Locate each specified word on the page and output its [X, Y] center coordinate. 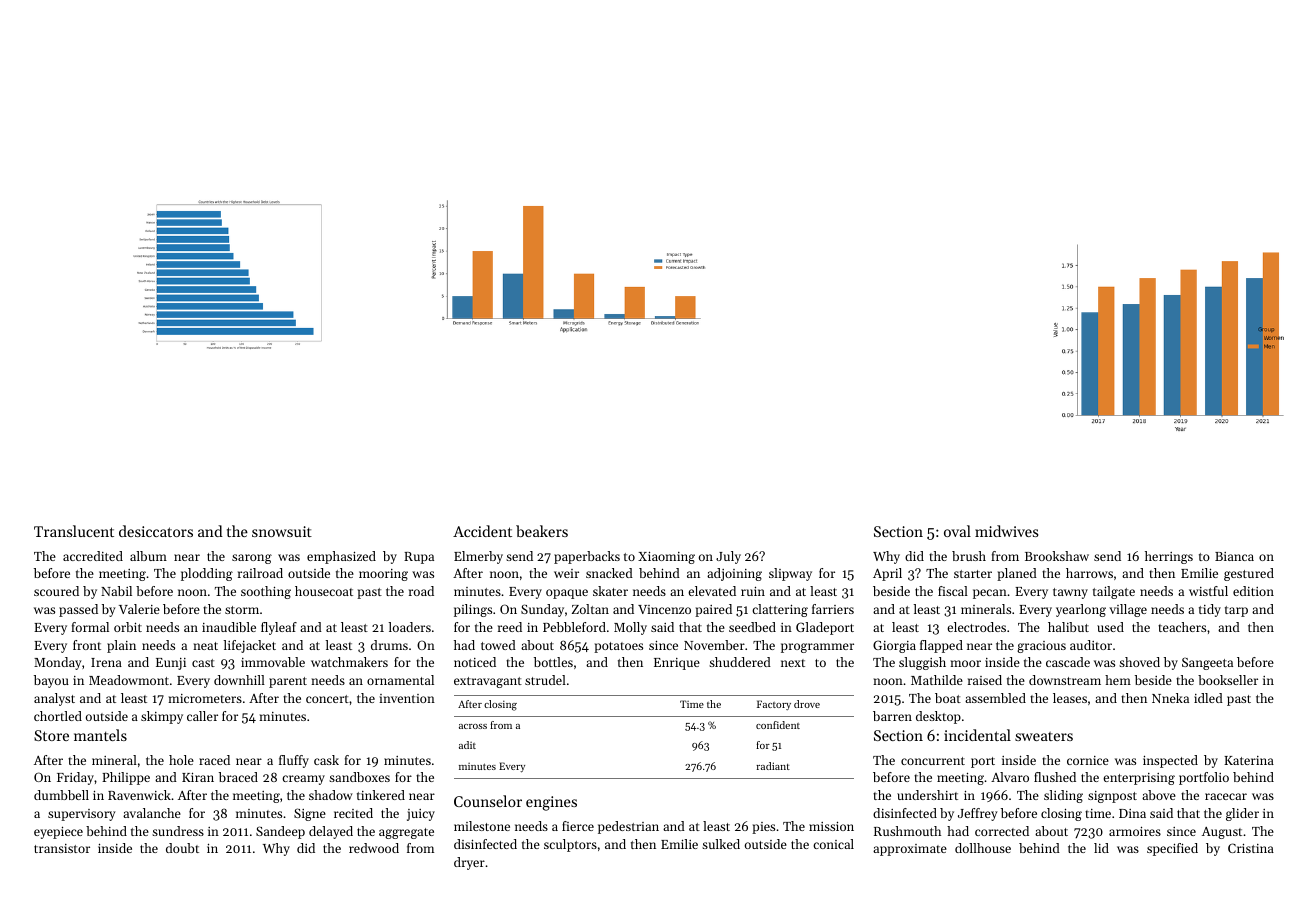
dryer [469, 863]
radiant [773, 766]
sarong [252, 559]
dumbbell [61, 795]
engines [551, 803]
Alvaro [1010, 777]
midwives [1006, 531]
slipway [790, 574]
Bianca [1234, 556]
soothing [266, 592]
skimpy [162, 717]
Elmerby [478, 557]
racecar [1226, 796]
